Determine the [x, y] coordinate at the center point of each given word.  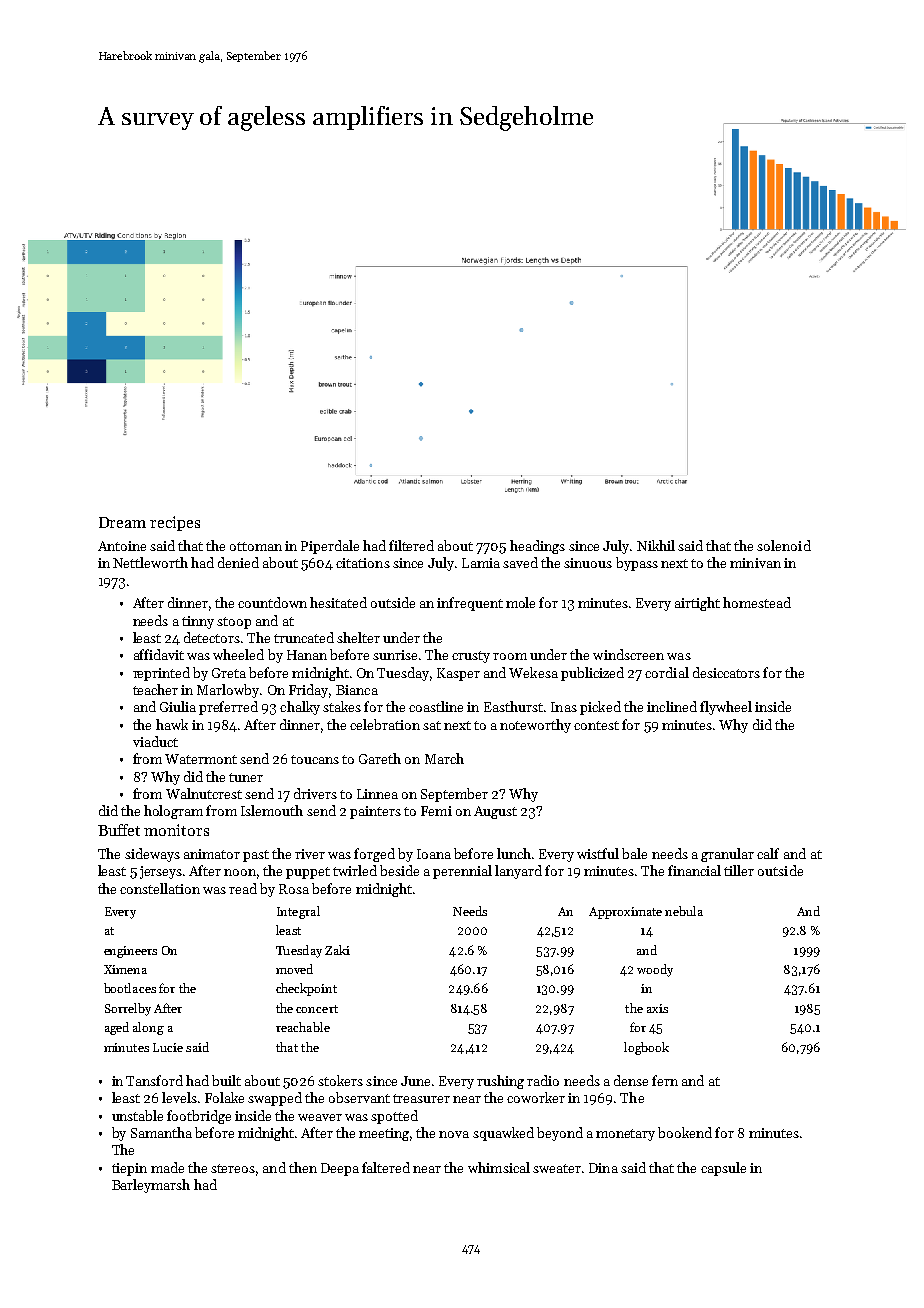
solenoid [784, 545]
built [226, 1080]
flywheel [726, 708]
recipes [175, 523]
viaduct [155, 741]
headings [537, 547]
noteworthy [535, 726]
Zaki [337, 950]
